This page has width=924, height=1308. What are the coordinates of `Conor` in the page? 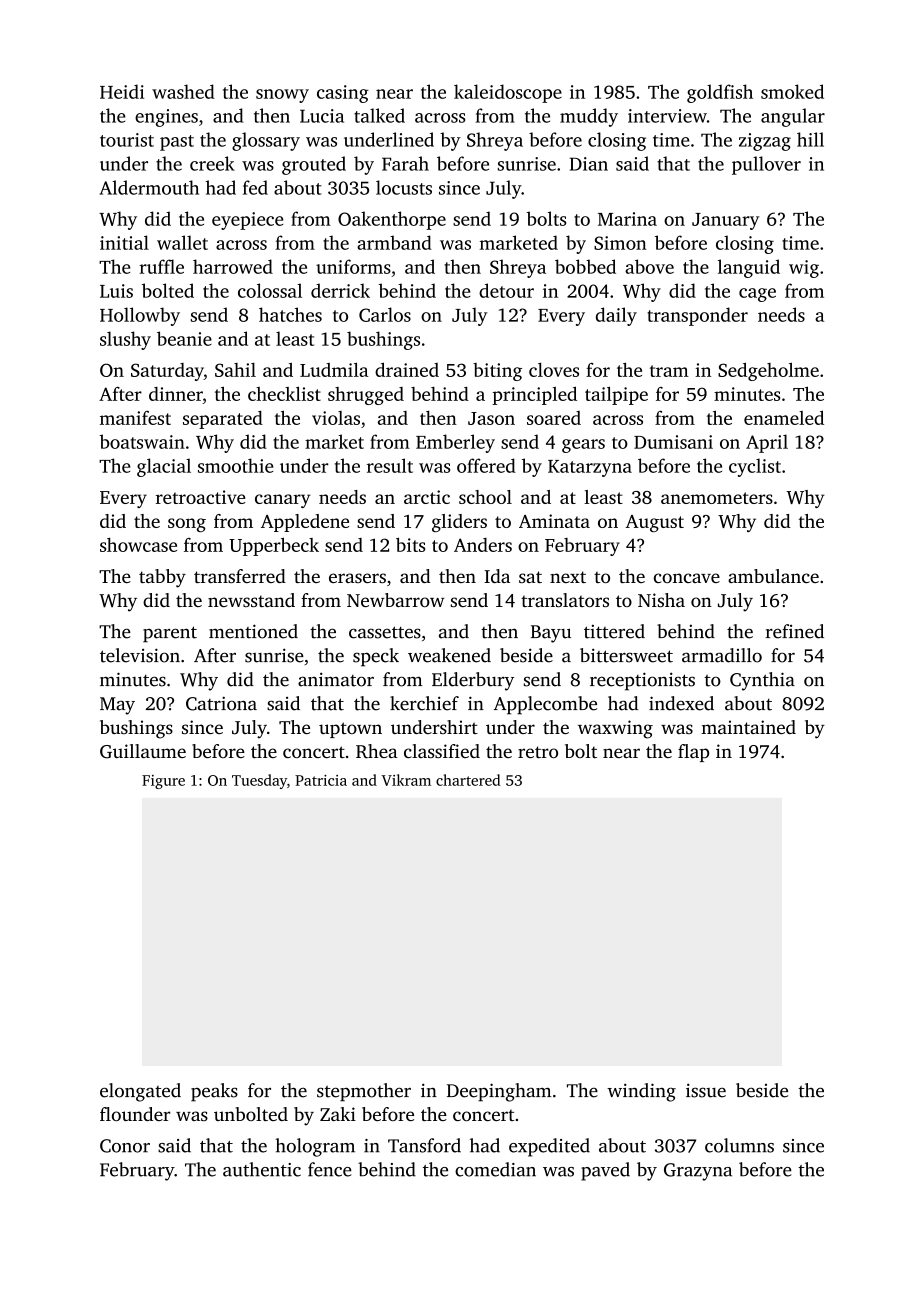 It's located at (125, 1146).
